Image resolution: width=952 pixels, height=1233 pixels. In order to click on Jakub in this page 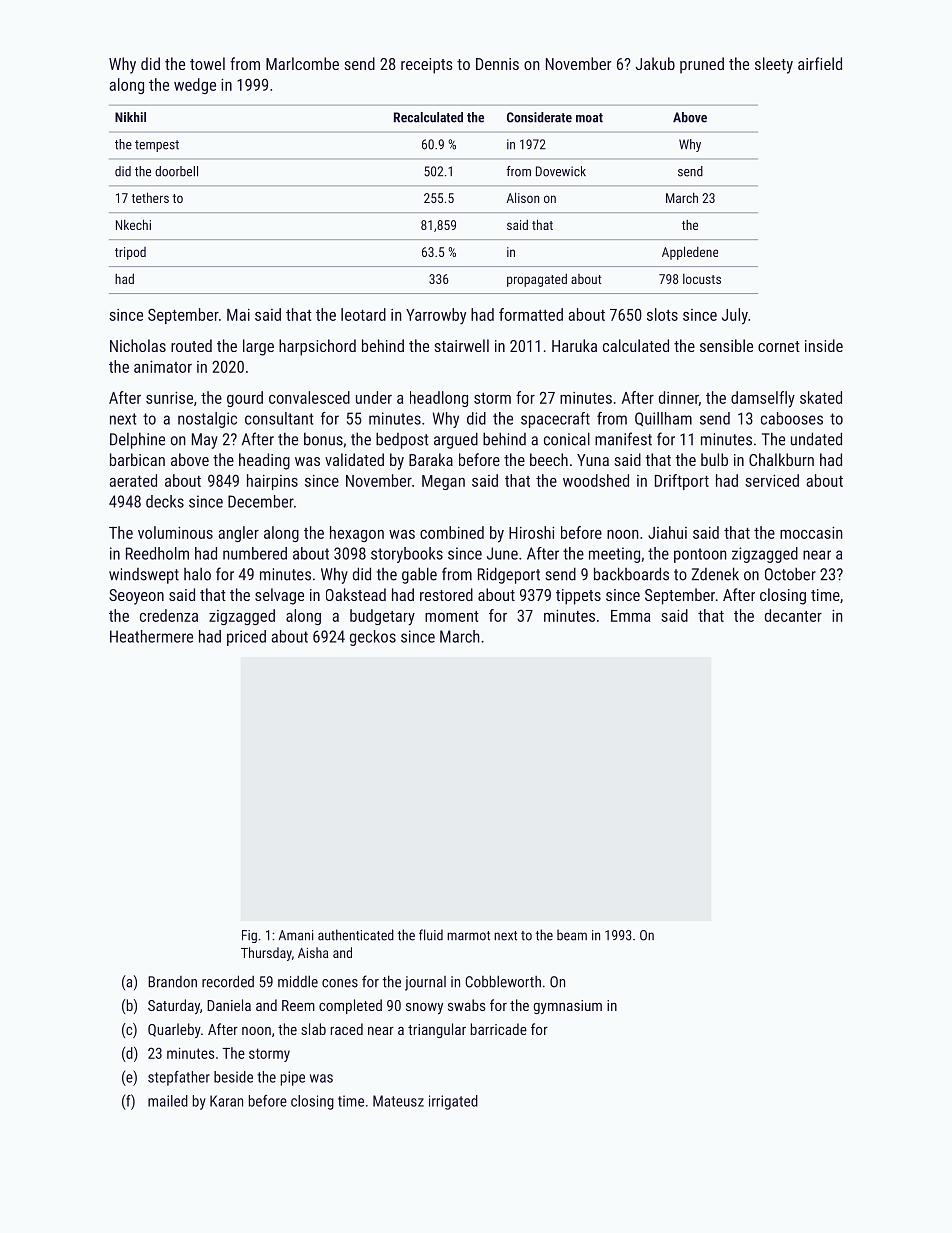, I will do `click(655, 63)`.
